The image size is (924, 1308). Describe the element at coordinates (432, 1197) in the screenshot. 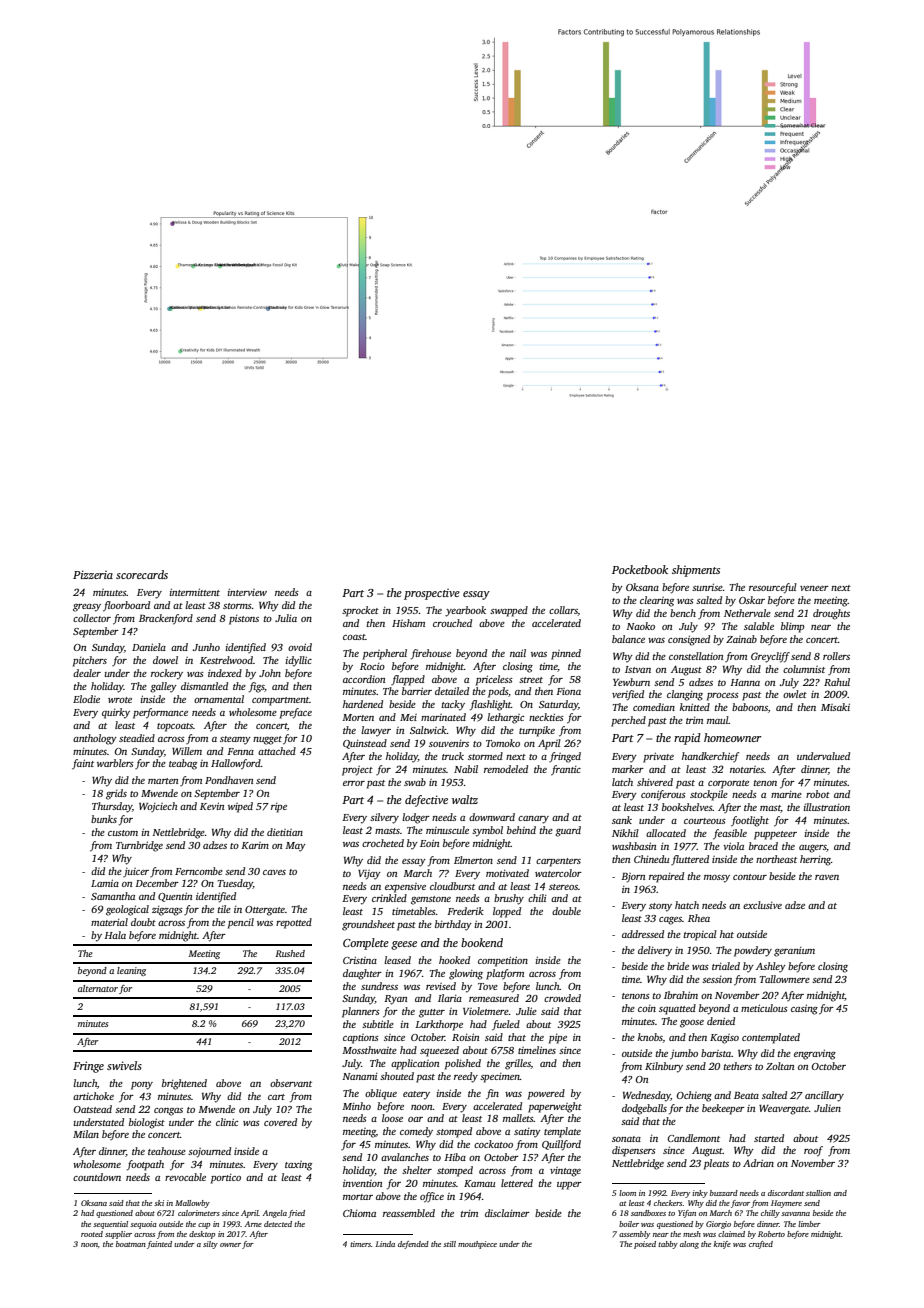

I see `office` at that location.
